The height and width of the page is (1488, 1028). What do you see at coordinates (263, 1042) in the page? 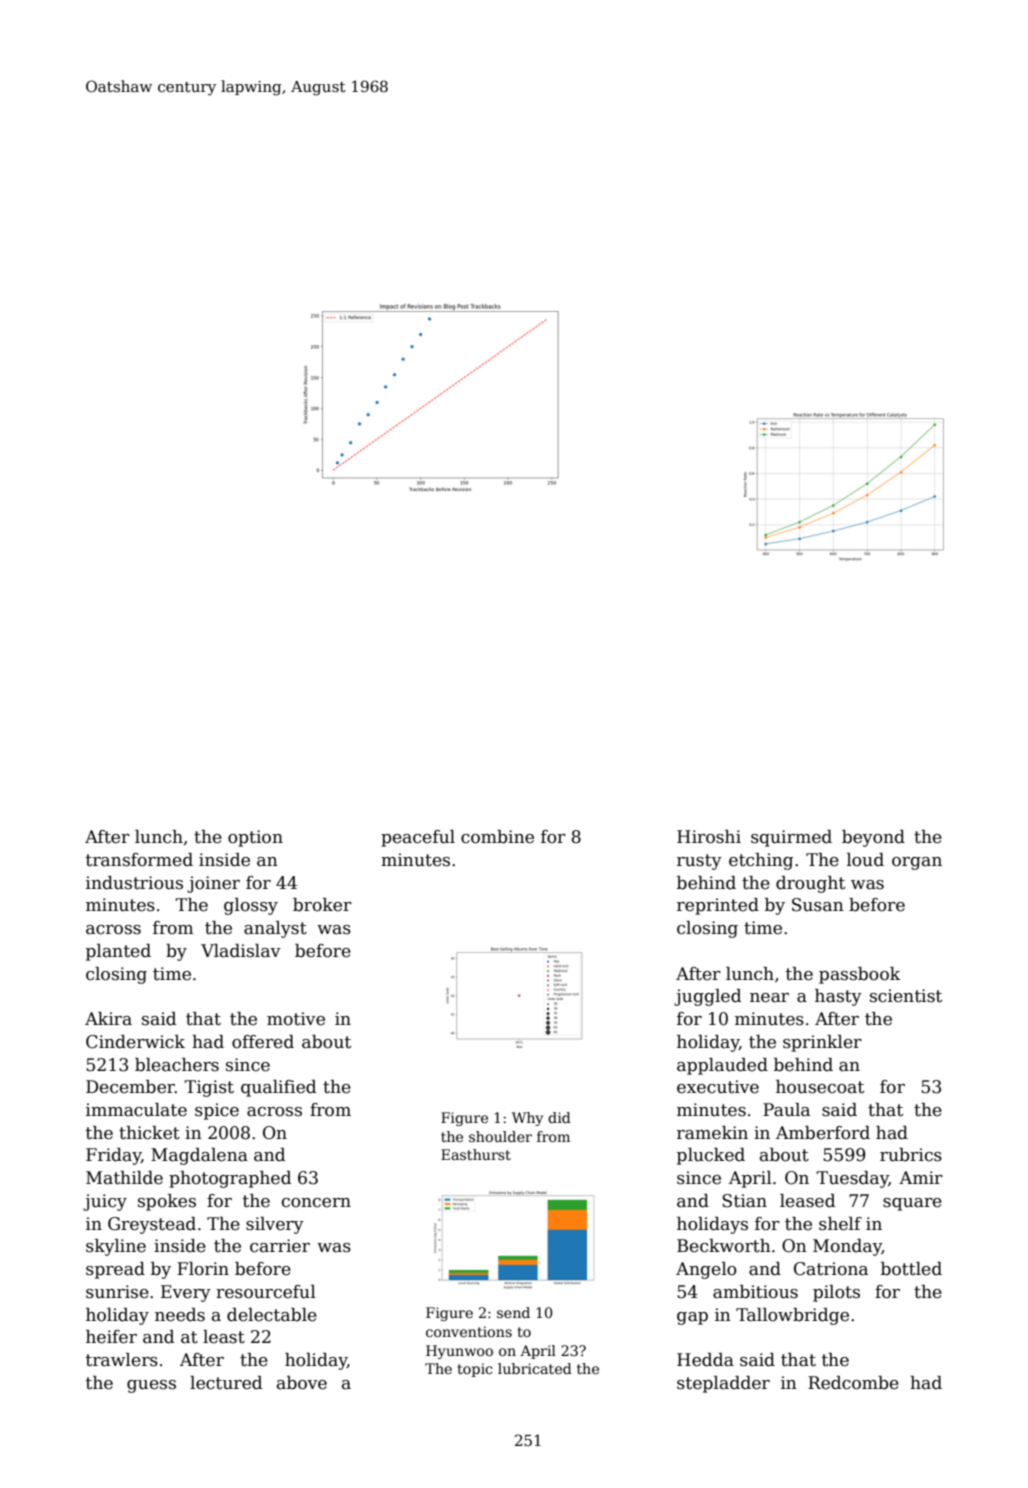
I see `offered` at bounding box center [263, 1042].
